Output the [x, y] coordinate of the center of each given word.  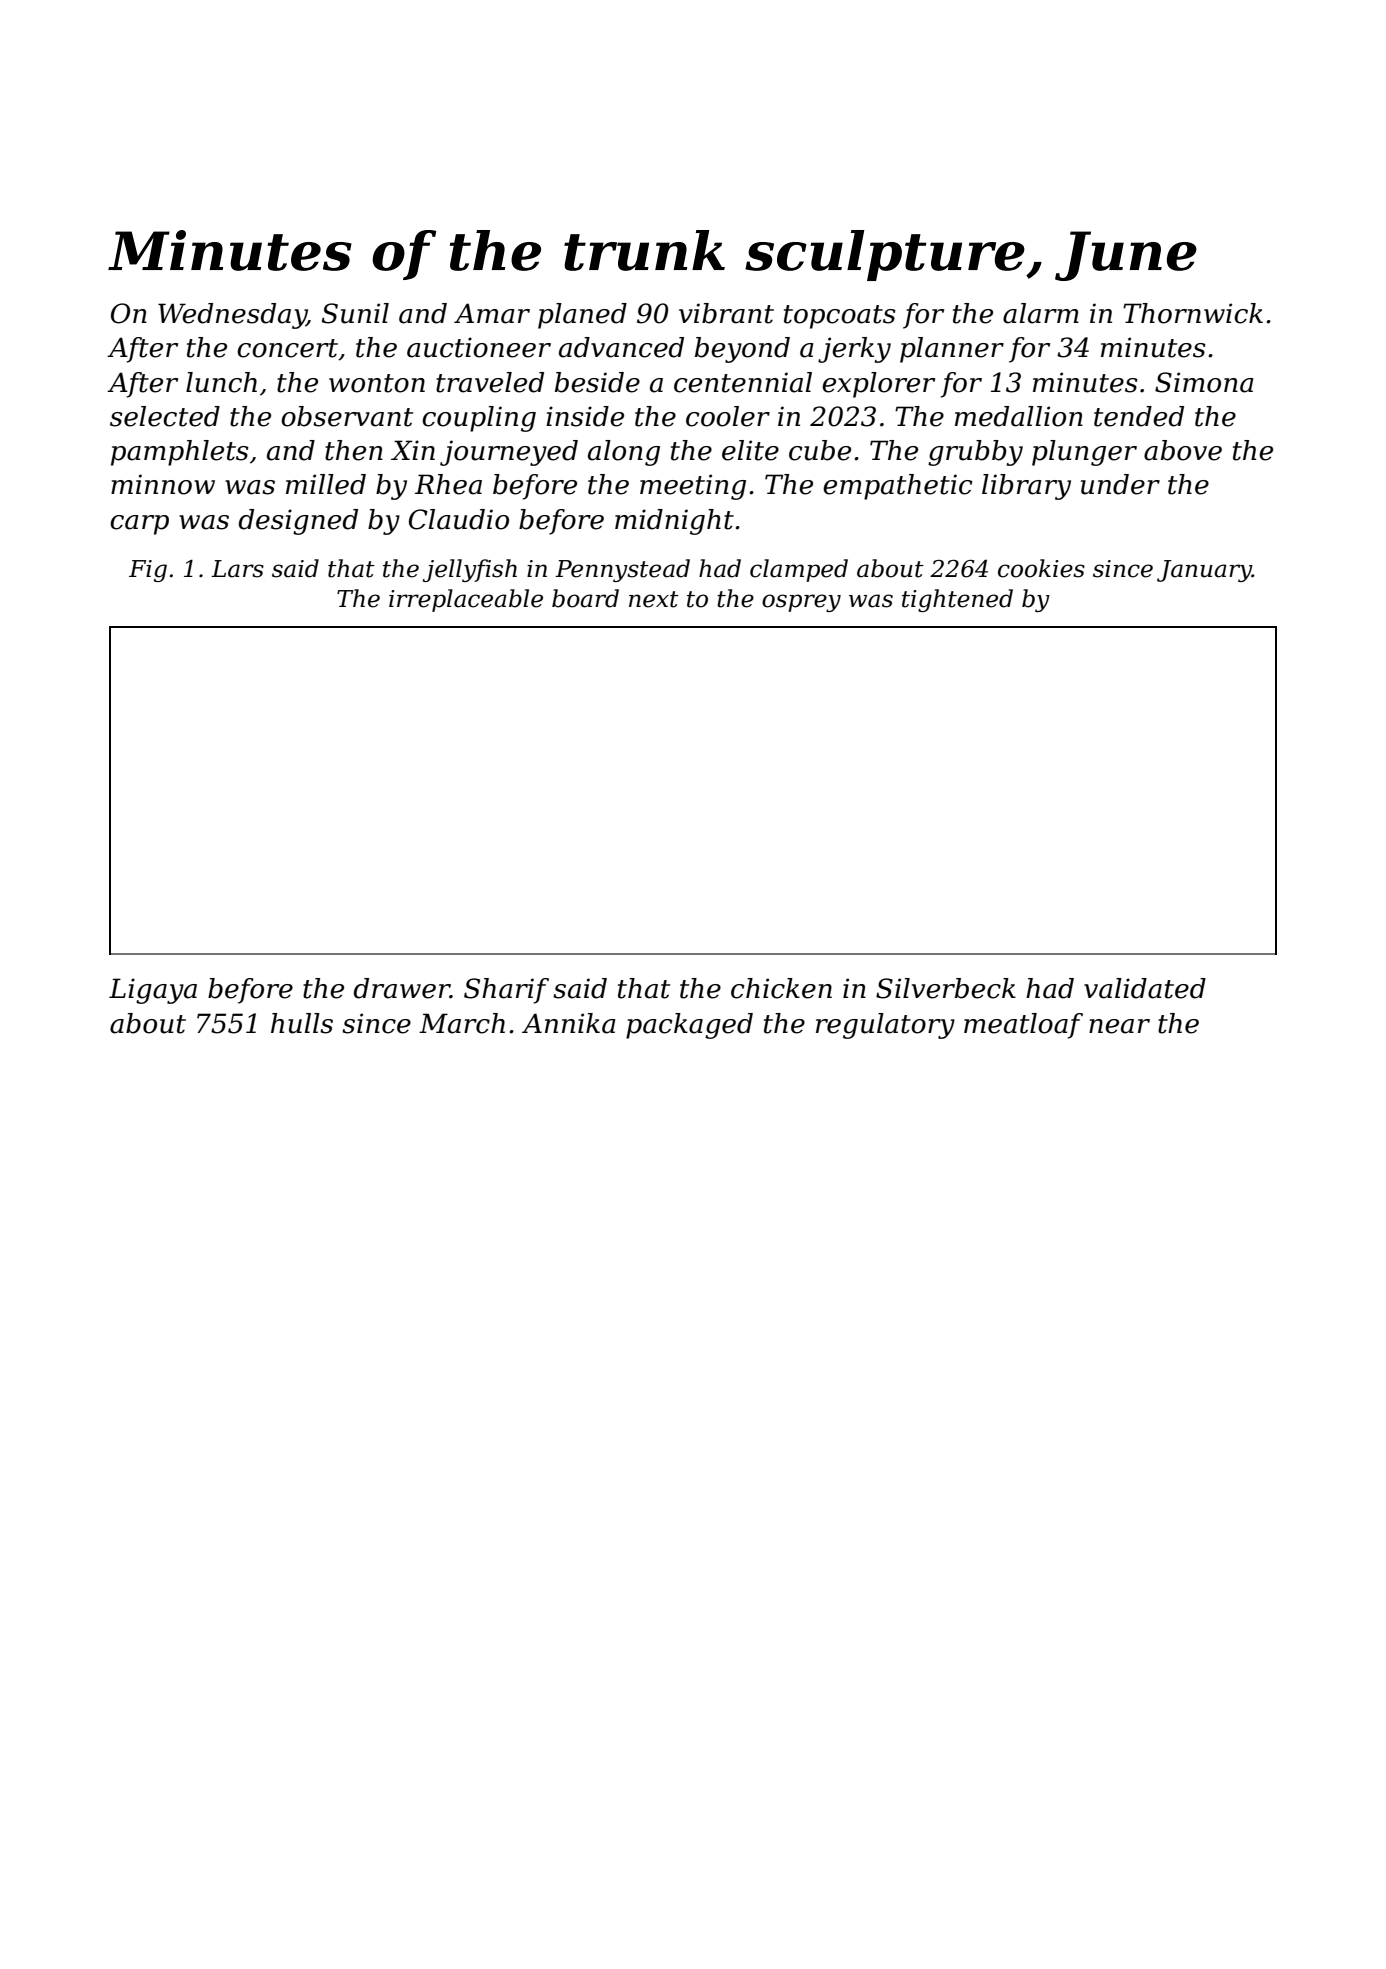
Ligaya [153, 991]
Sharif [506, 991]
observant [347, 416]
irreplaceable [466, 600]
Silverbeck [946, 988]
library [1026, 487]
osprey [801, 603]
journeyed [509, 453]
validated [1145, 988]
